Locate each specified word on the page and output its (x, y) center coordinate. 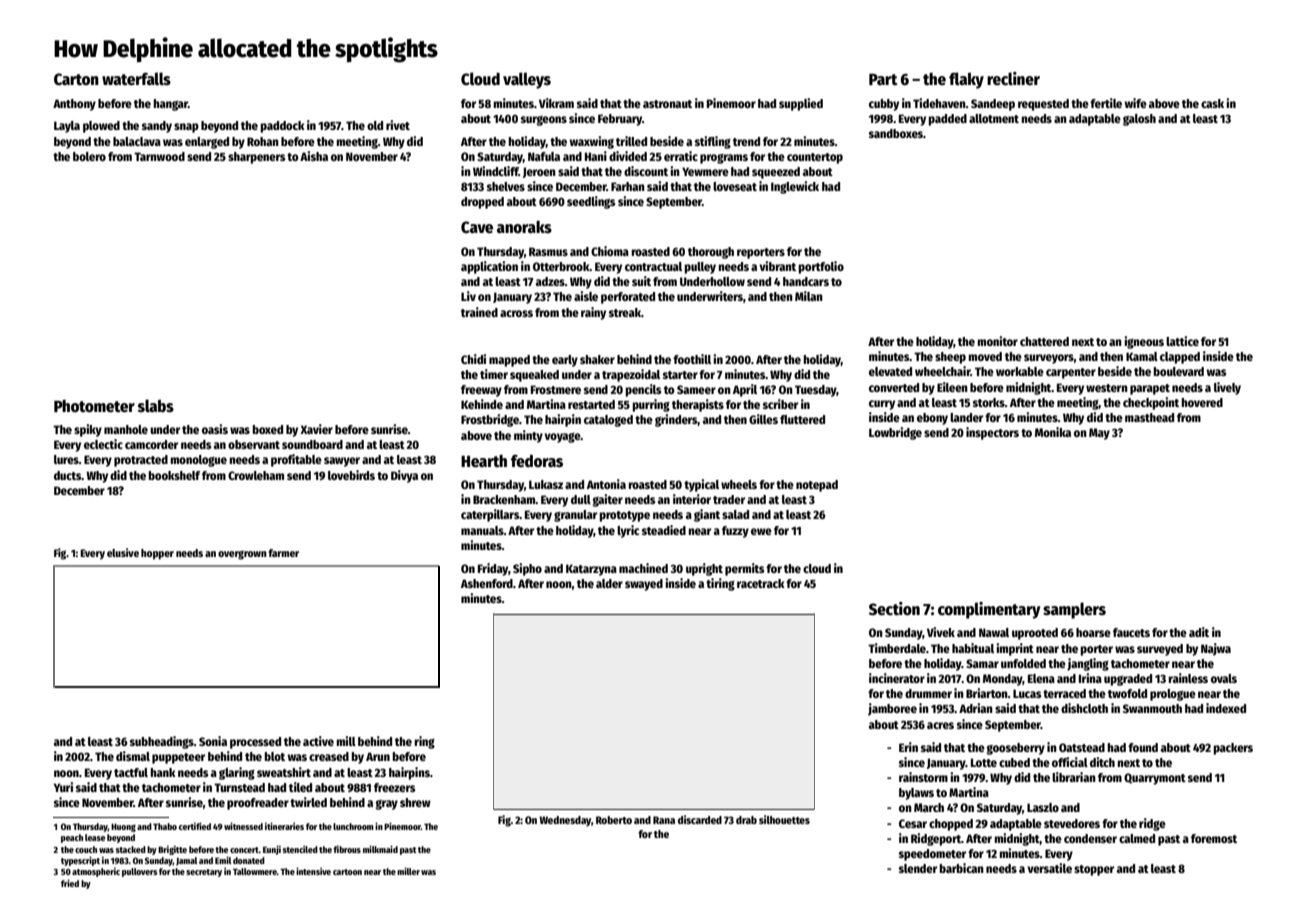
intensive (313, 871)
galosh (1139, 120)
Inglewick (795, 187)
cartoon (347, 872)
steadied (664, 530)
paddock (282, 127)
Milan (809, 296)
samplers (1074, 610)
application (489, 267)
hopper (157, 554)
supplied (801, 104)
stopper (1094, 870)
